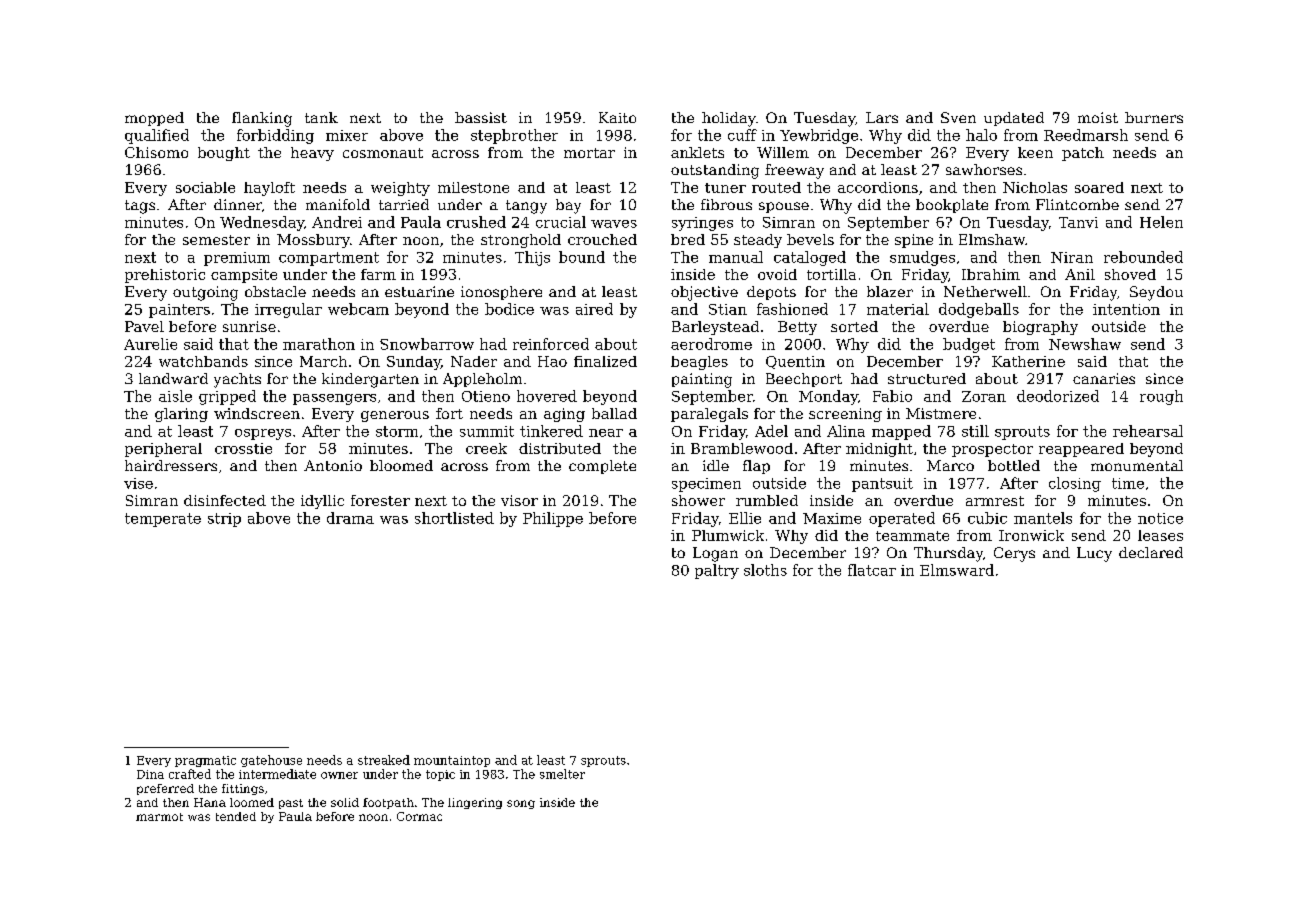 This document has width=1308, height=924. What do you see at coordinates (617, 117) in the document?
I see `Kaito` at bounding box center [617, 117].
